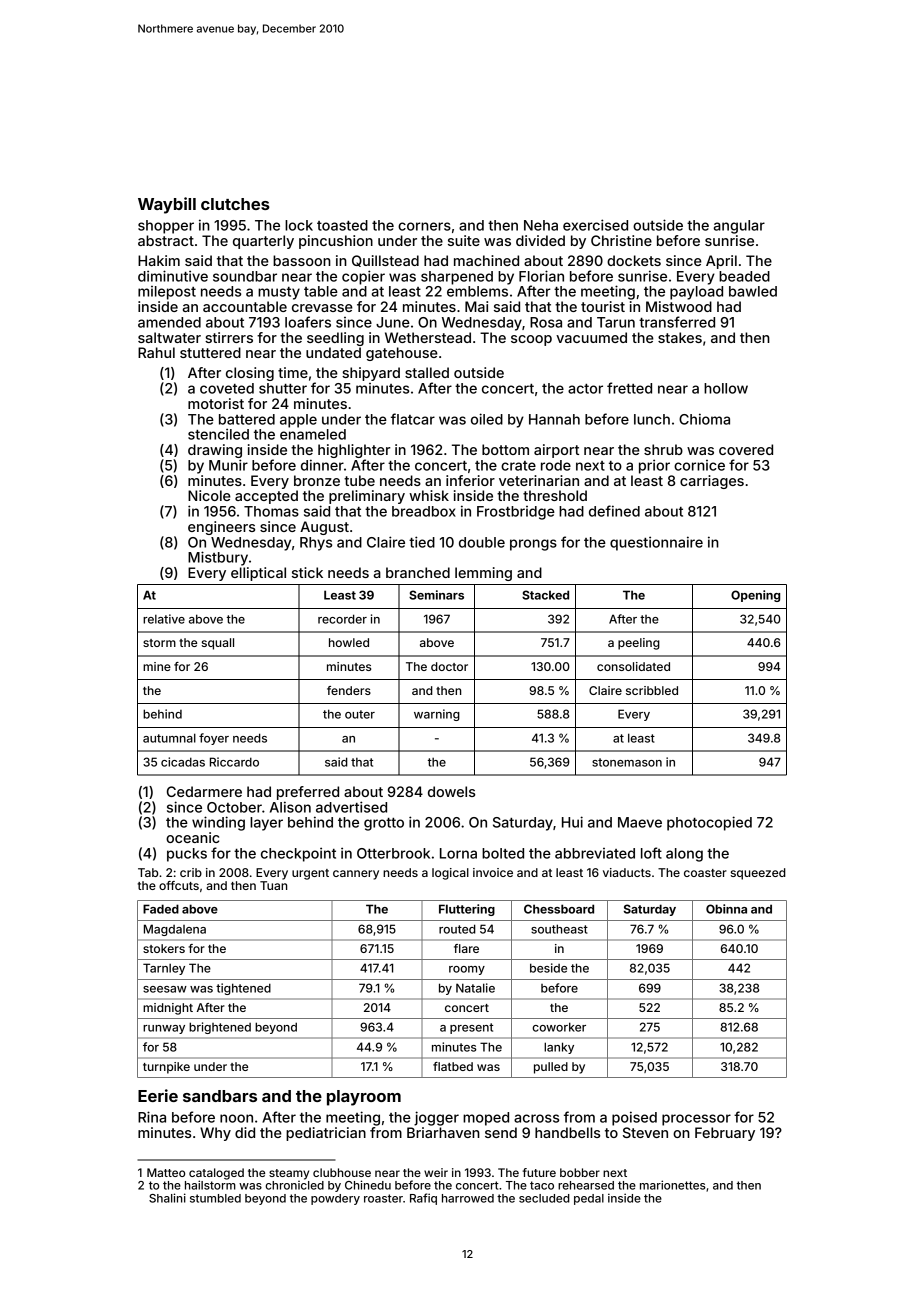 The image size is (924, 1314). I want to click on questionnaire, so click(656, 543).
